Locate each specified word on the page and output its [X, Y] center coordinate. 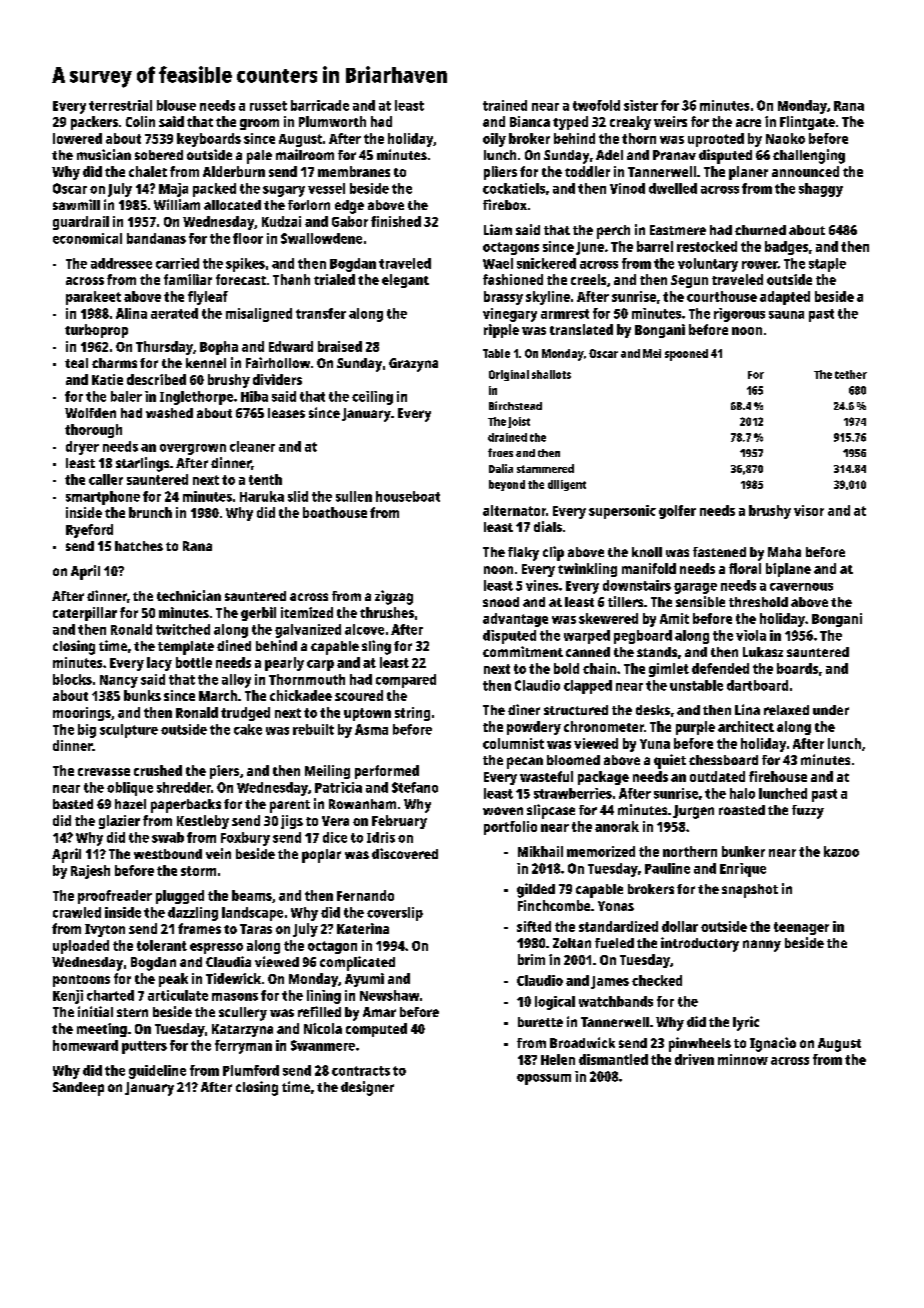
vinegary [510, 315]
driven [694, 1059]
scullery [243, 1014]
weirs [670, 121]
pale [259, 157]
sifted [534, 926]
